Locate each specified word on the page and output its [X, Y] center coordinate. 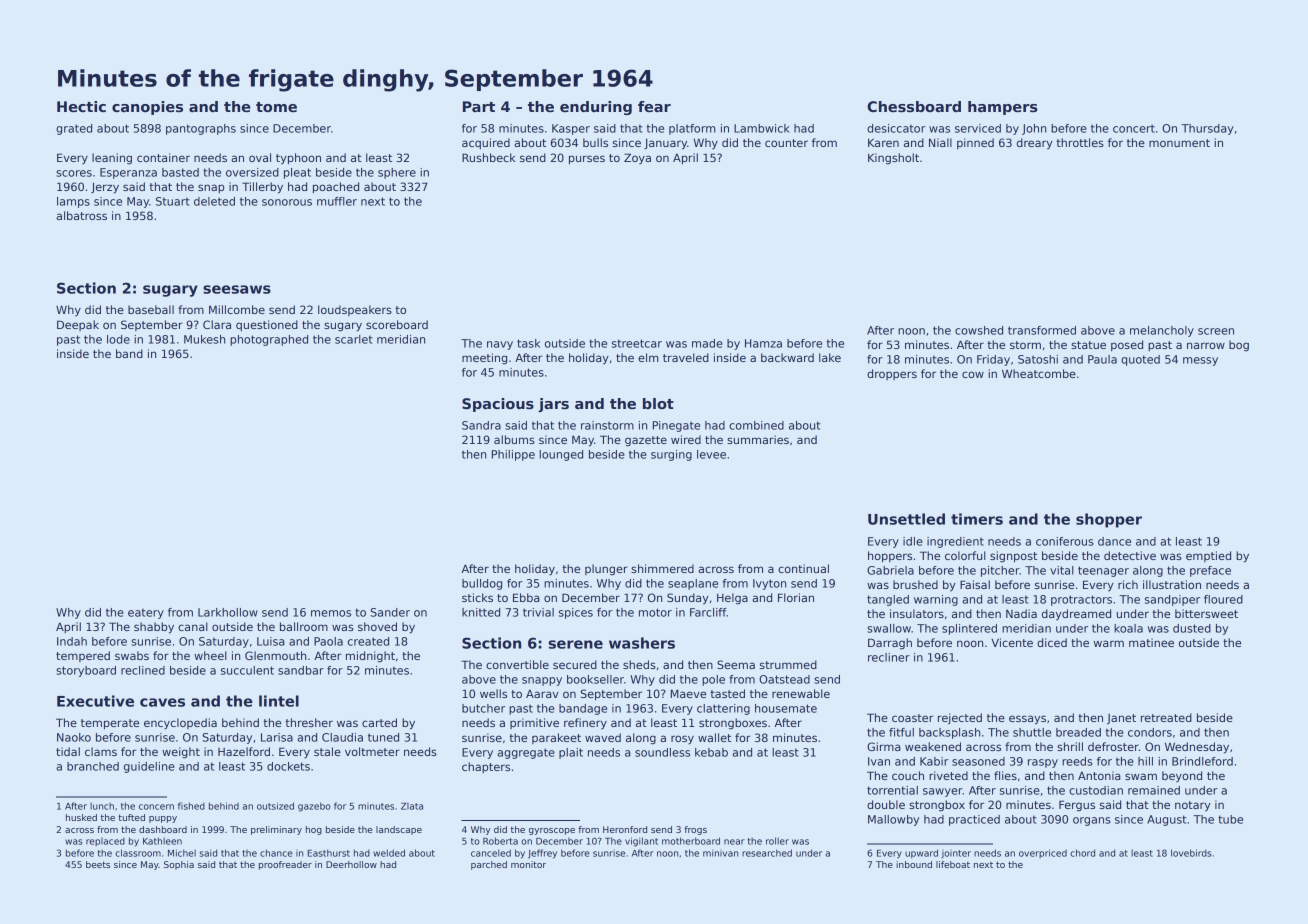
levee [711, 454]
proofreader [285, 865]
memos [331, 613]
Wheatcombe [1039, 373]
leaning [112, 159]
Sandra [481, 425]
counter [786, 143]
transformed [1042, 330]
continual [803, 568]
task [528, 343]
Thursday [1207, 129]
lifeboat [953, 864]
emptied [1208, 556]
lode [118, 339]
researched [767, 853]
